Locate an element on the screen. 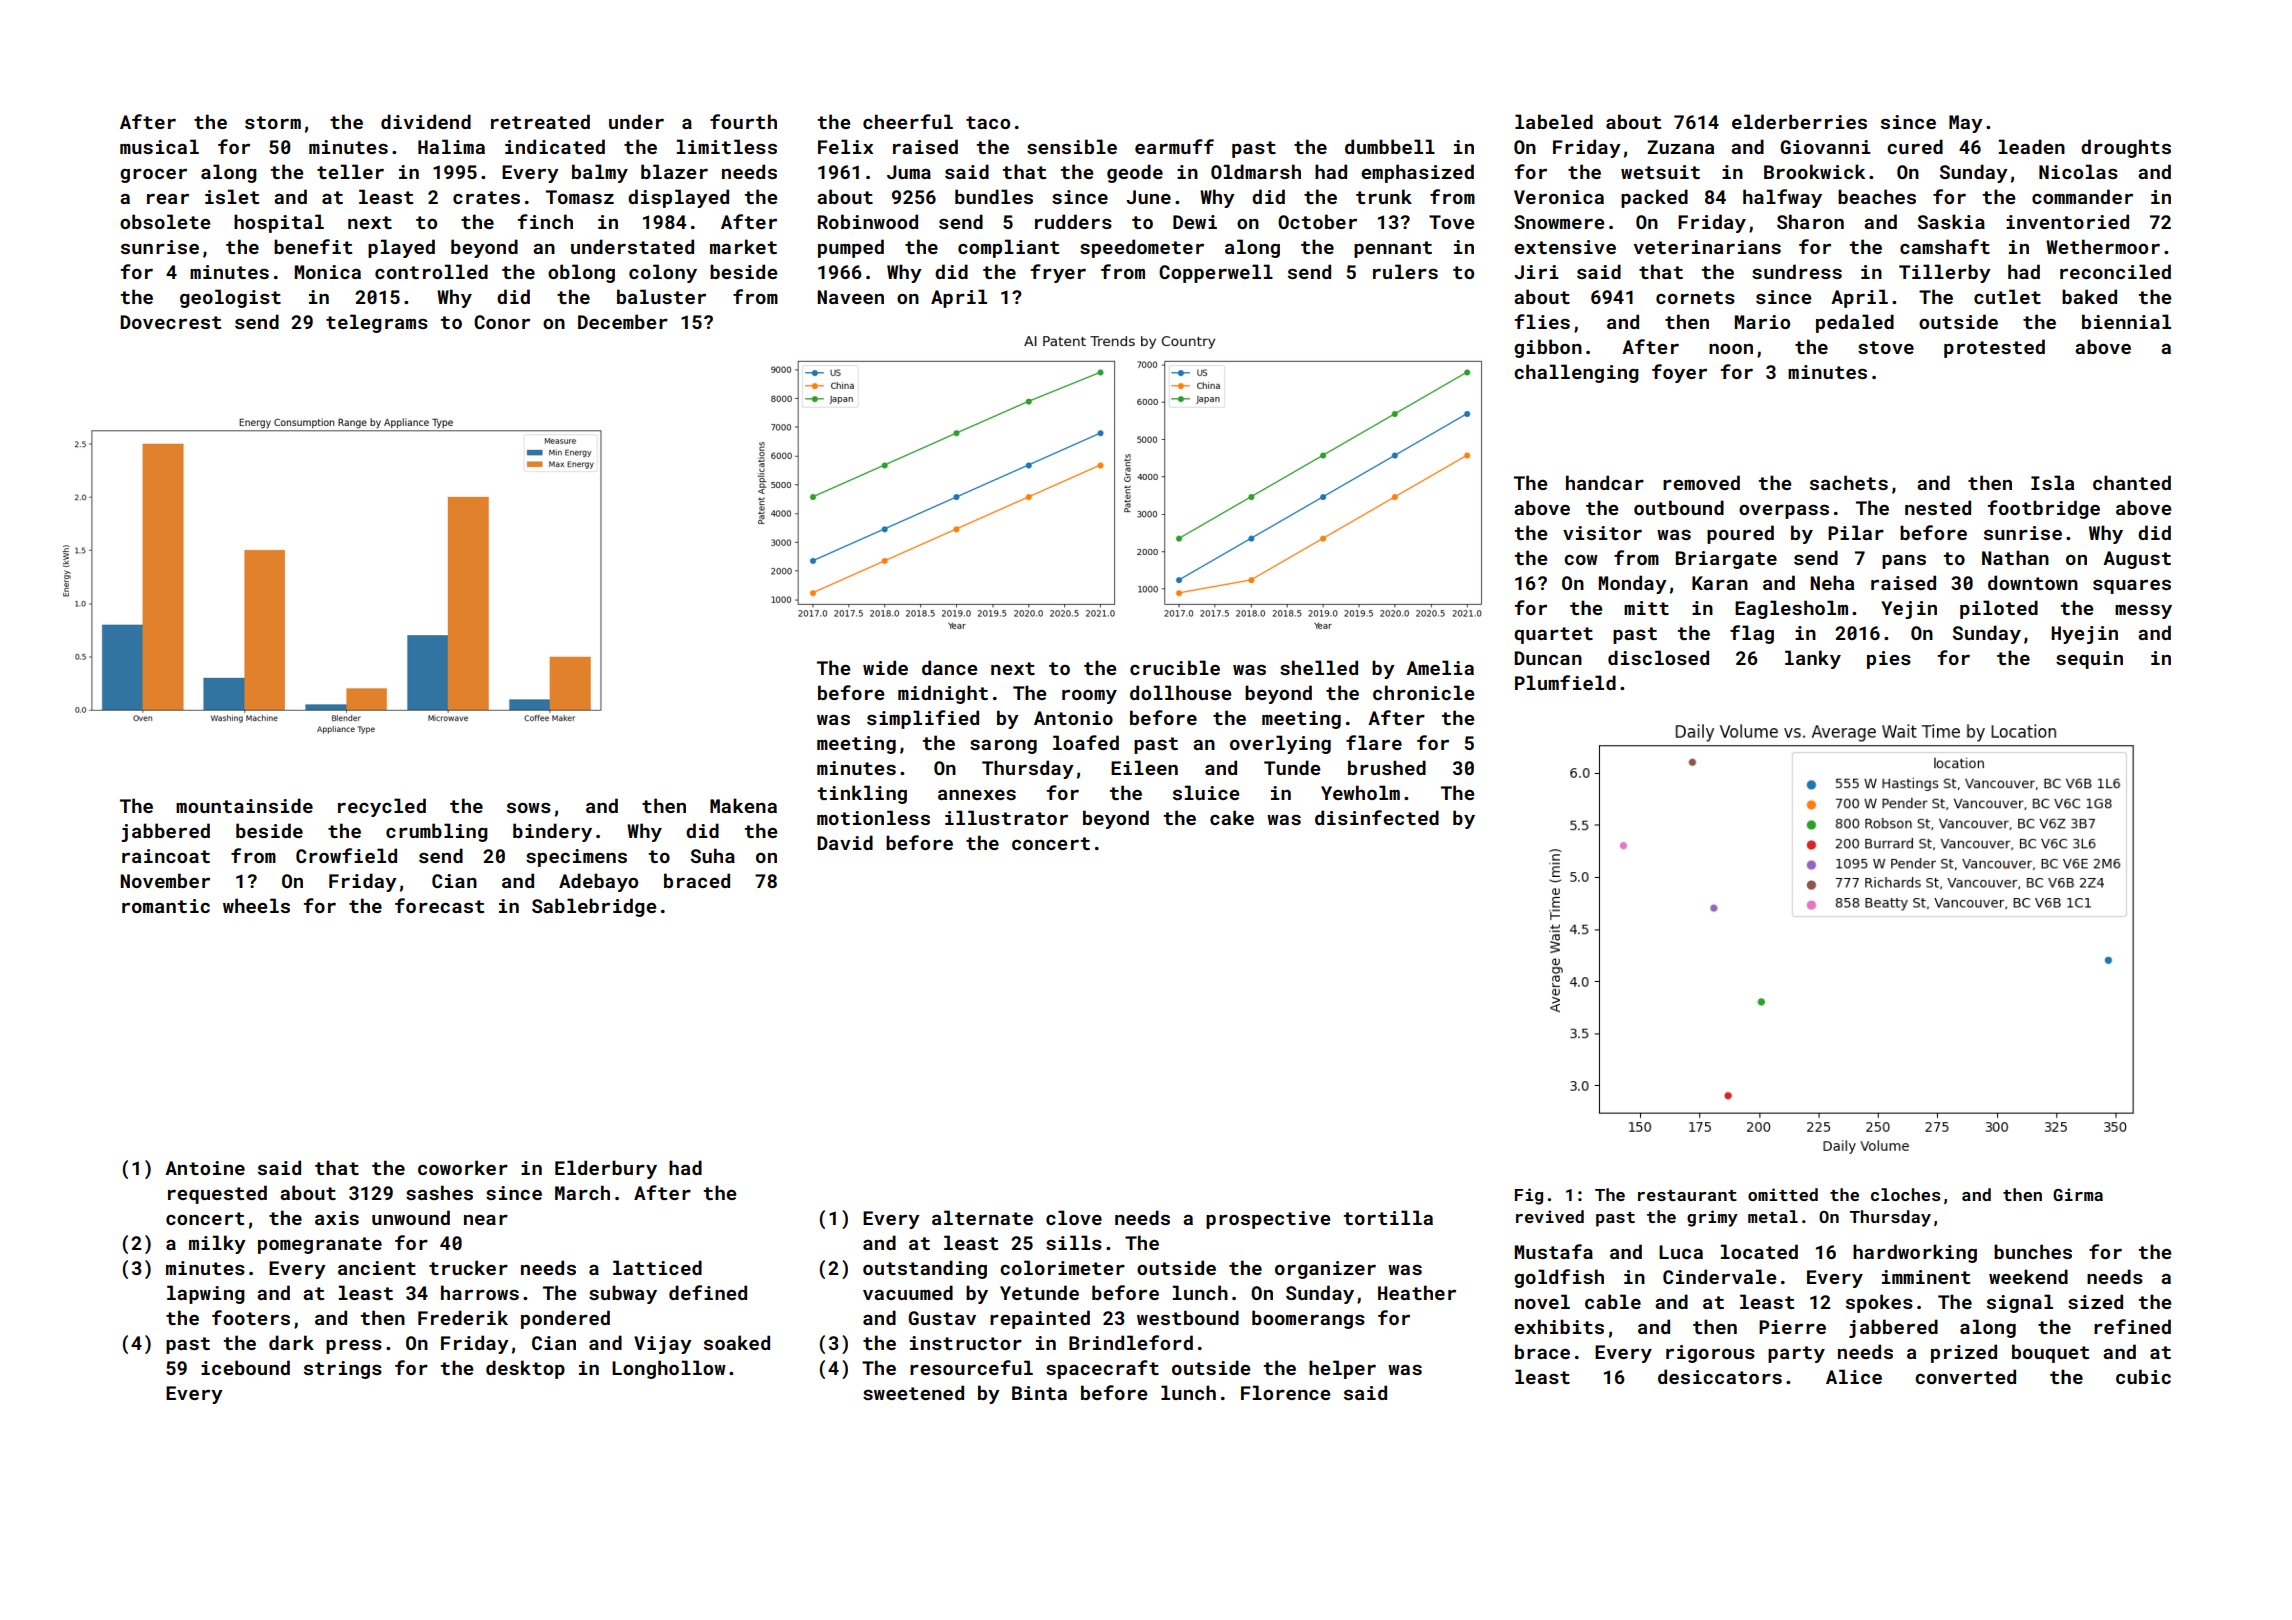  midnight is located at coordinates (943, 694).
